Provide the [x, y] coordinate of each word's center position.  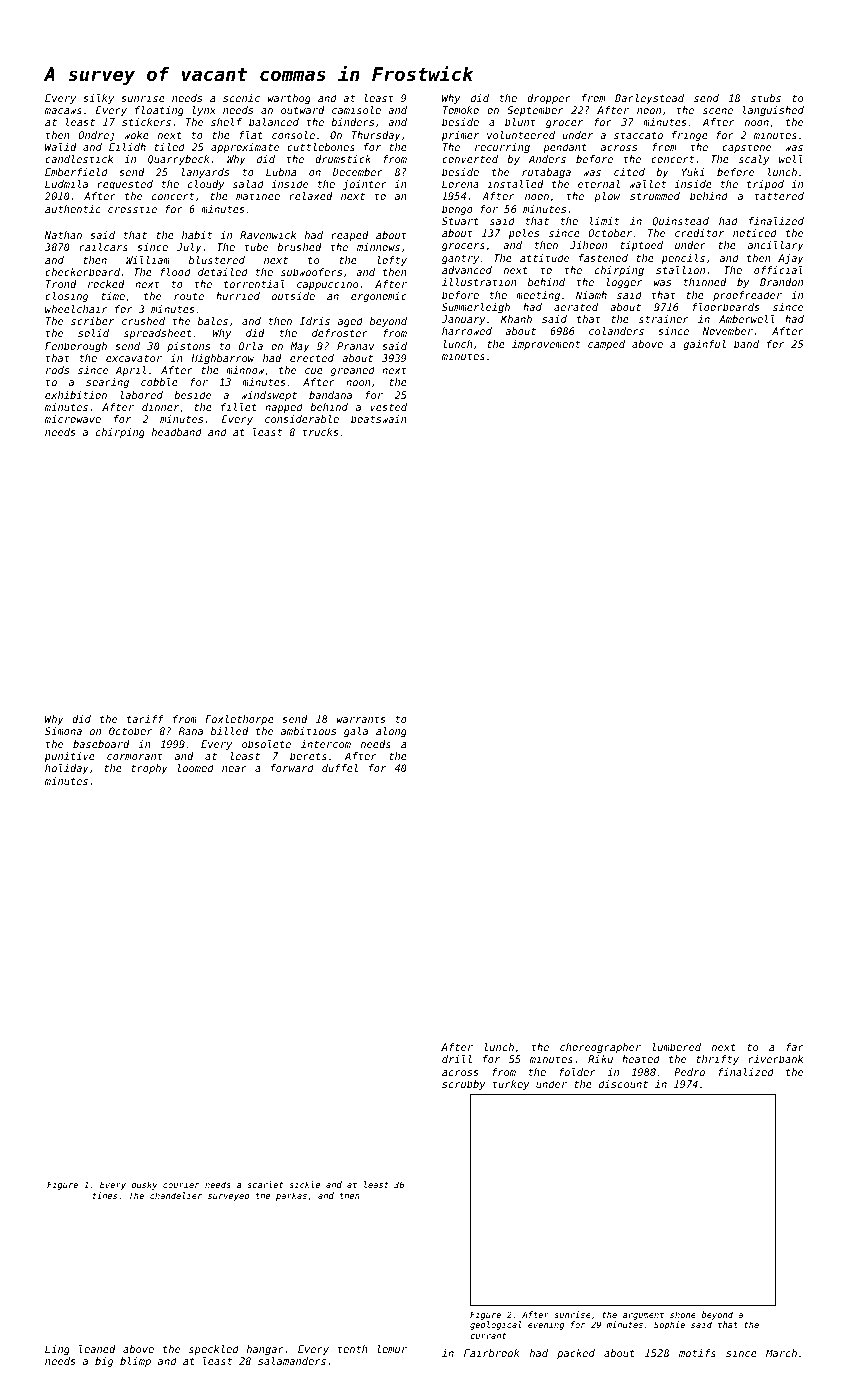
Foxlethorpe [239, 720]
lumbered [676, 1047]
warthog [289, 99]
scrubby [463, 1085]
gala [356, 732]
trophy [149, 769]
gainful [704, 345]
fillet [239, 407]
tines [105, 1195]
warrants [361, 719]
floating [159, 111]
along [391, 732]
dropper [549, 99]
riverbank [775, 1059]
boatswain [379, 419]
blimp [135, 1362]
